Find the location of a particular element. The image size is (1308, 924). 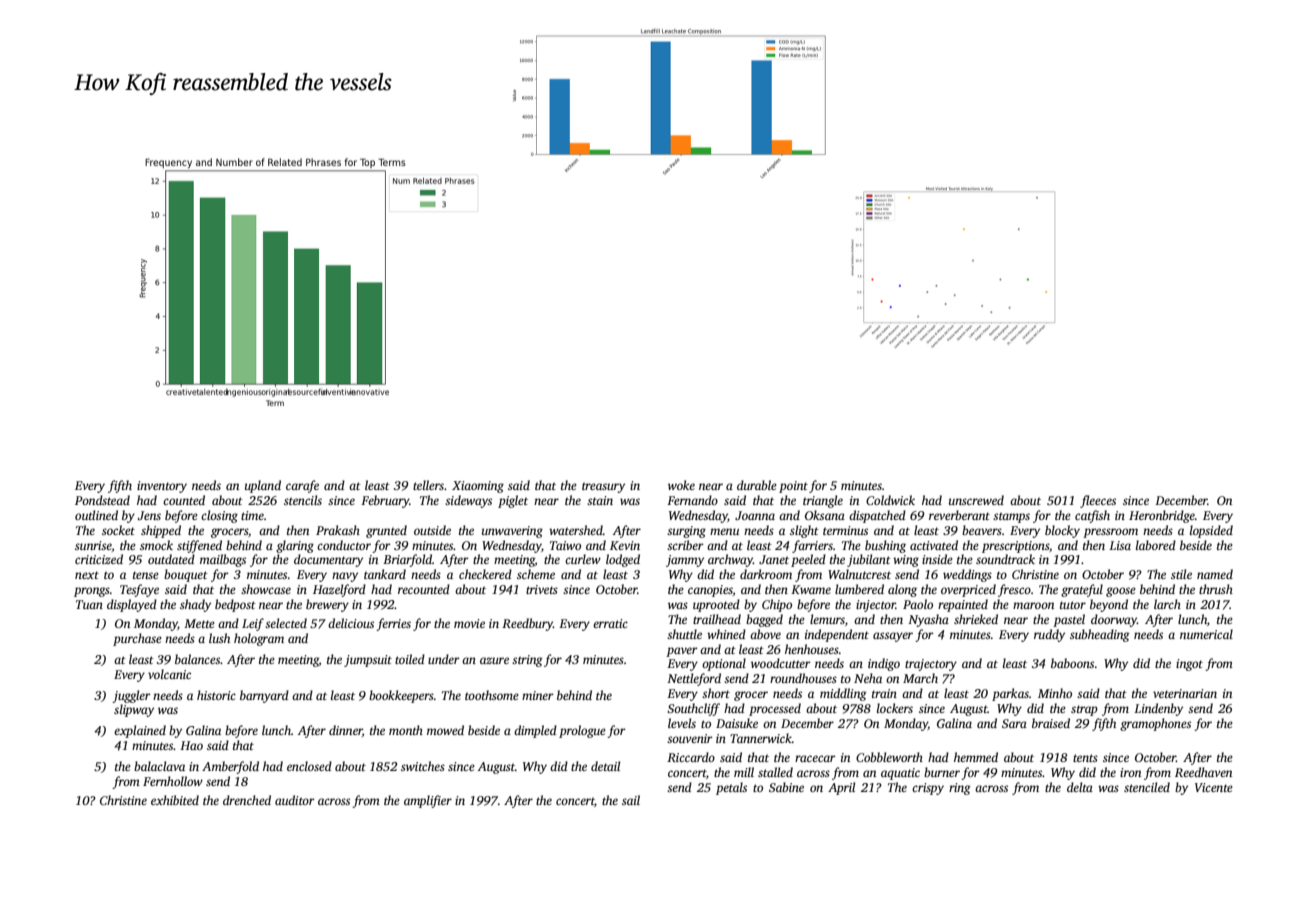

Hazelford is located at coordinates (339, 590).
